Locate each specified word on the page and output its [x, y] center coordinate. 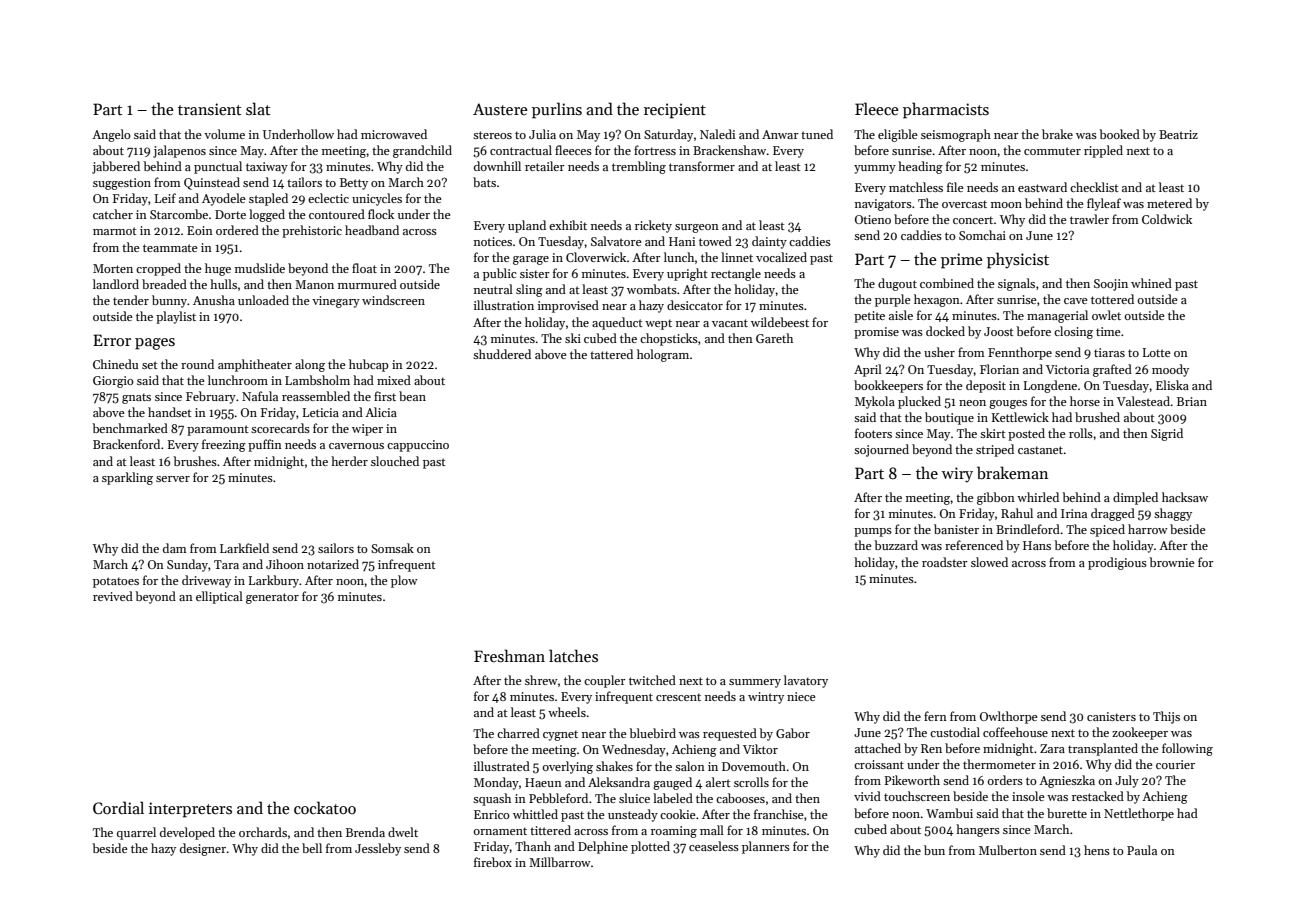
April [868, 370]
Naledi [717, 134]
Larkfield [244, 548]
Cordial [118, 808]
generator [272, 598]
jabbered [116, 167]
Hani [682, 241]
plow [404, 581]
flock [381, 214]
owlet [1106, 315]
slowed [989, 562]
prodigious [1117, 563]
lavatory [806, 681]
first [385, 396]
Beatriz [1178, 134]
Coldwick [1167, 219]
